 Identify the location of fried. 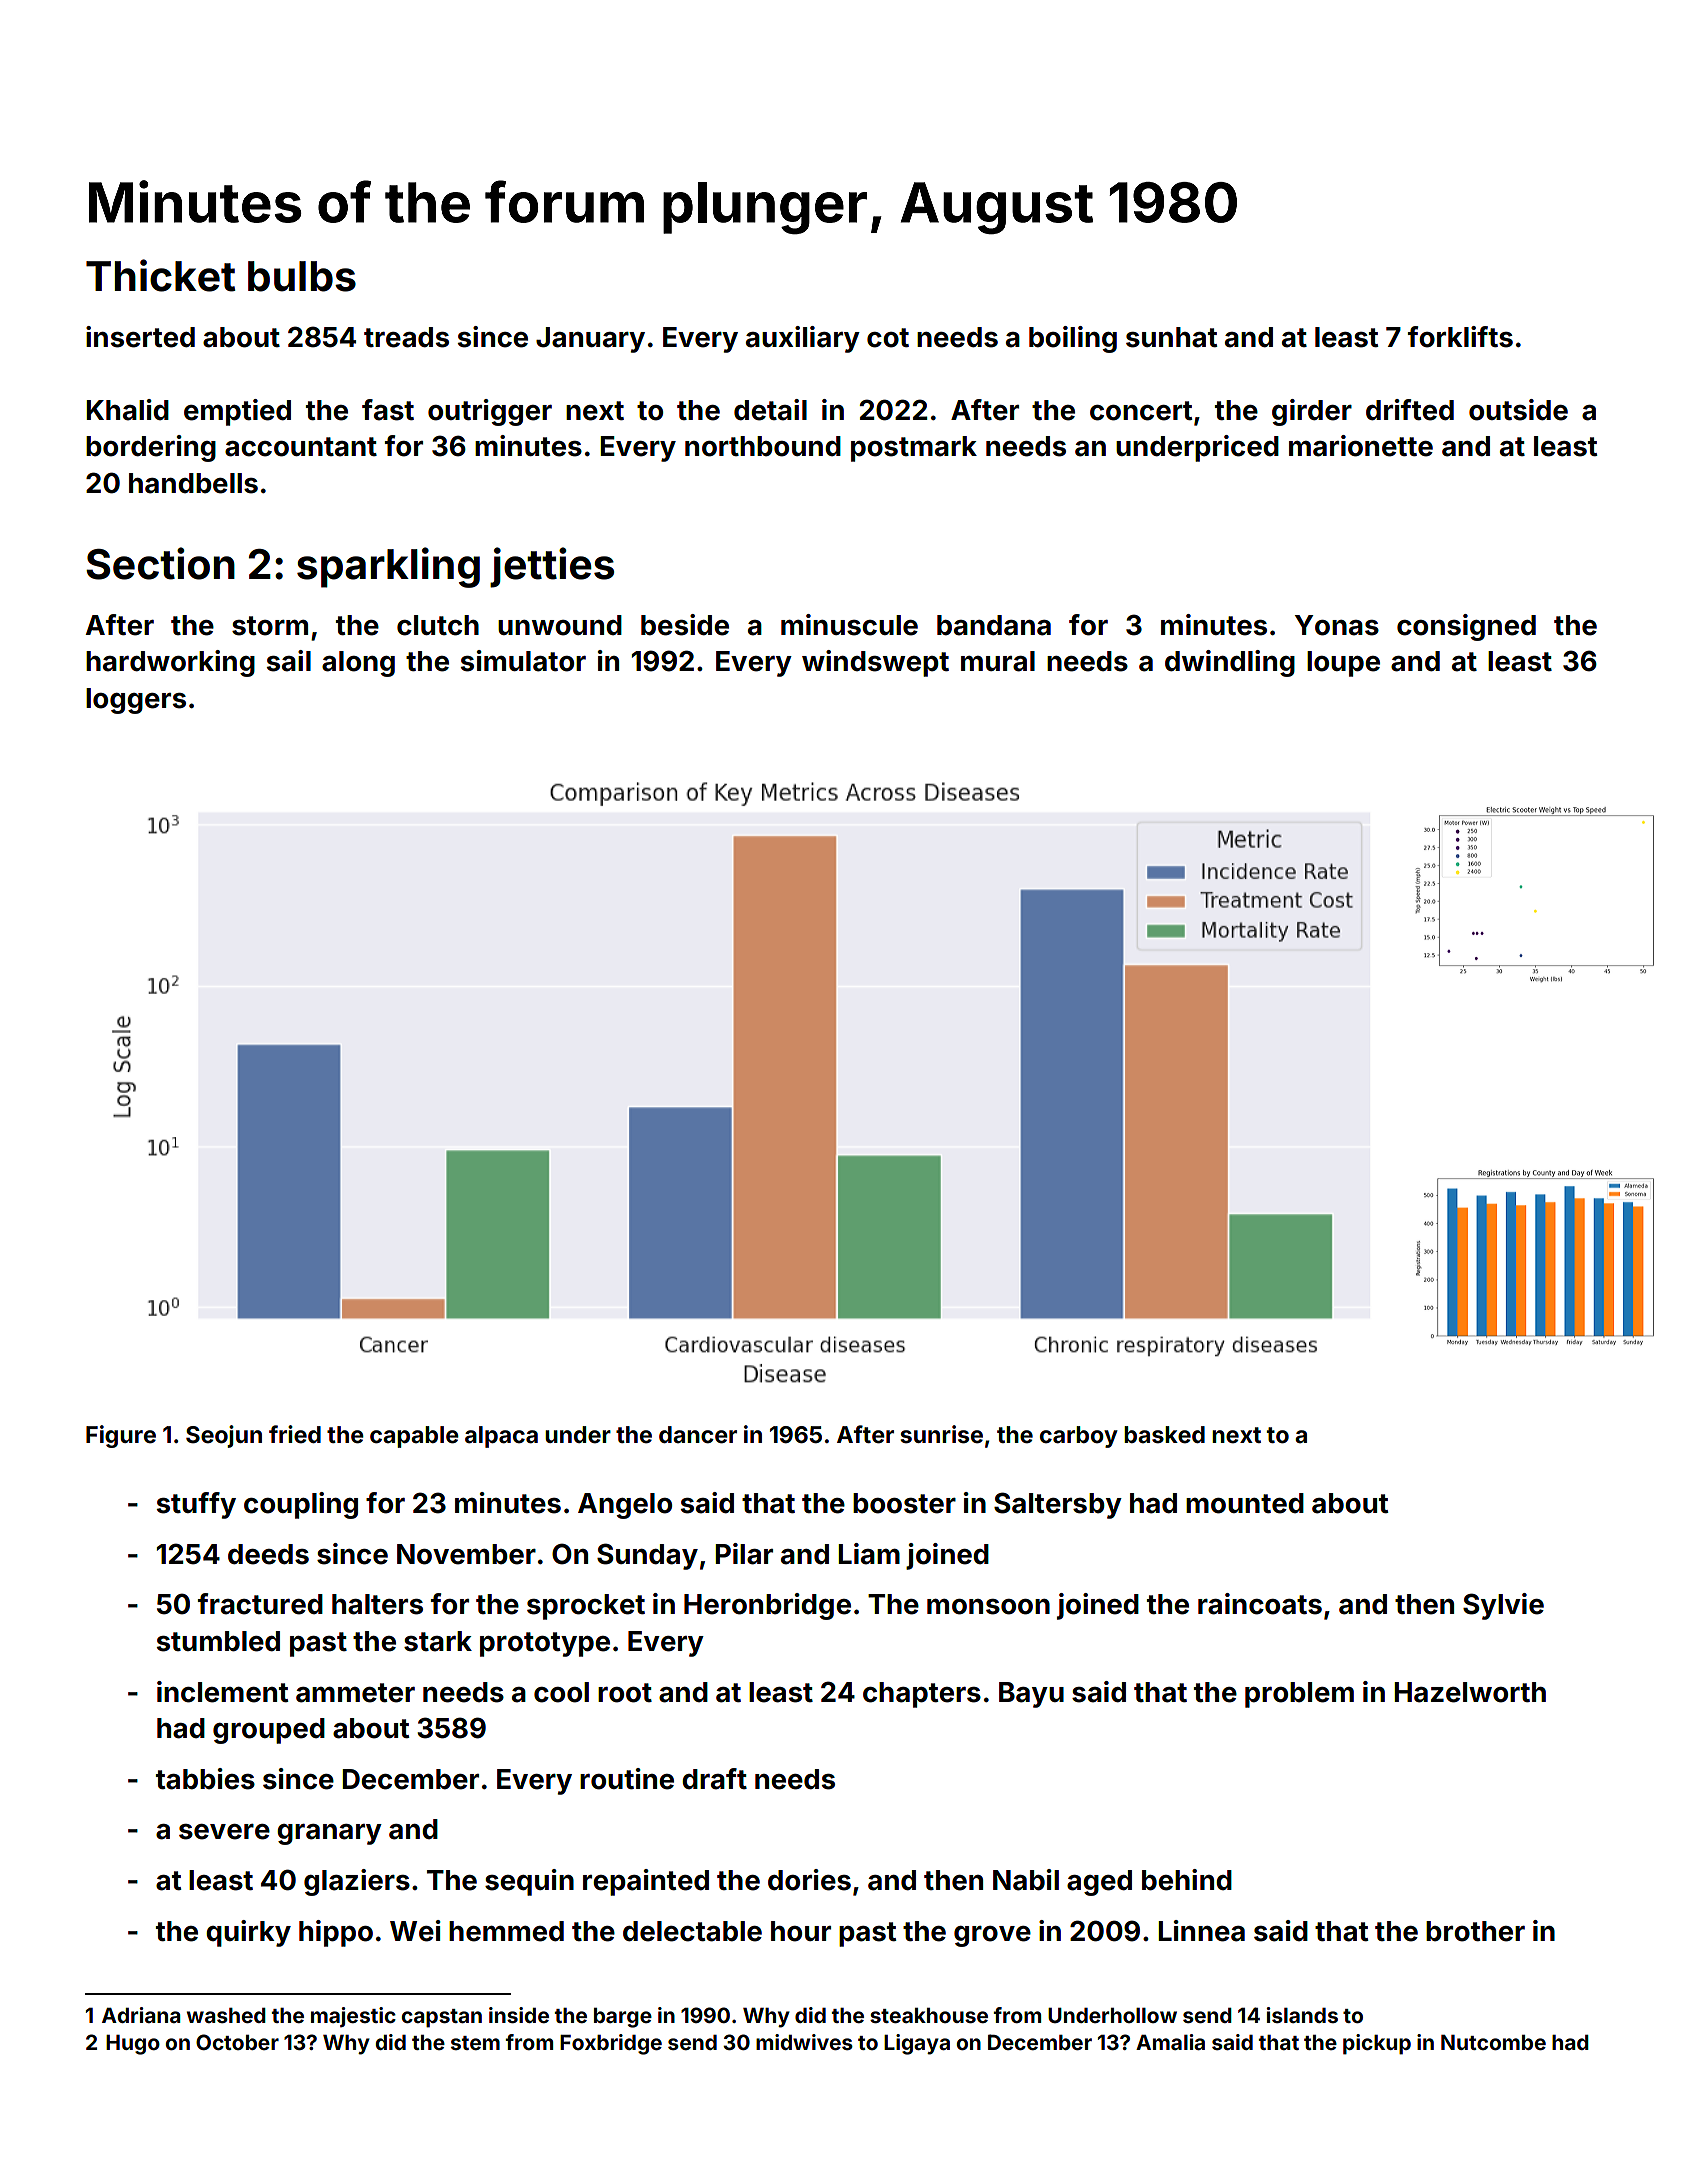
(295, 1434).
